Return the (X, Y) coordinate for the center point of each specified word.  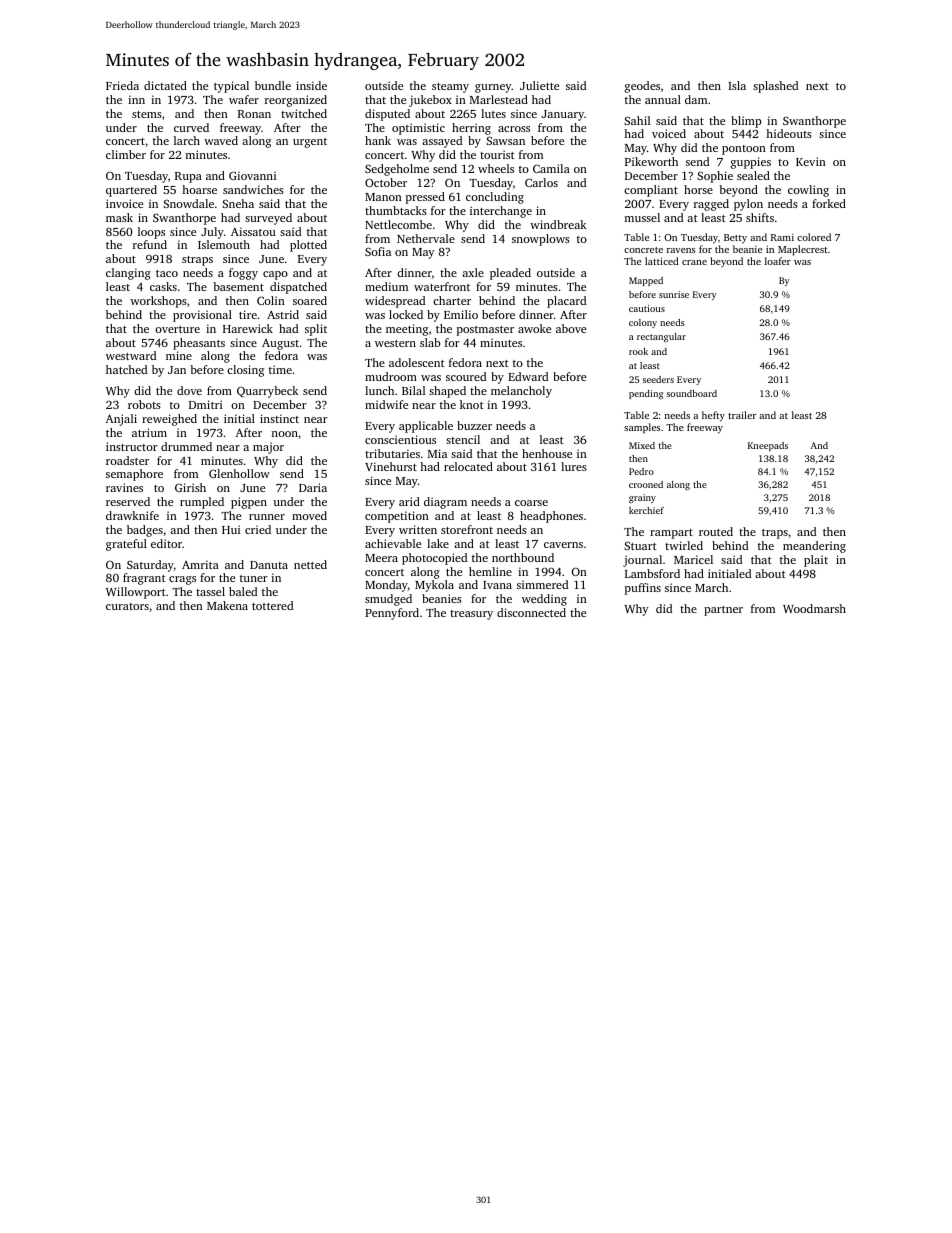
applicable (426, 427)
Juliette (539, 85)
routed (716, 531)
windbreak (558, 224)
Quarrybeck (268, 392)
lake (438, 543)
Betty (735, 239)
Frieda (122, 85)
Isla (737, 85)
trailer (742, 415)
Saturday (150, 566)
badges (145, 531)
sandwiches (253, 189)
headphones (551, 517)
